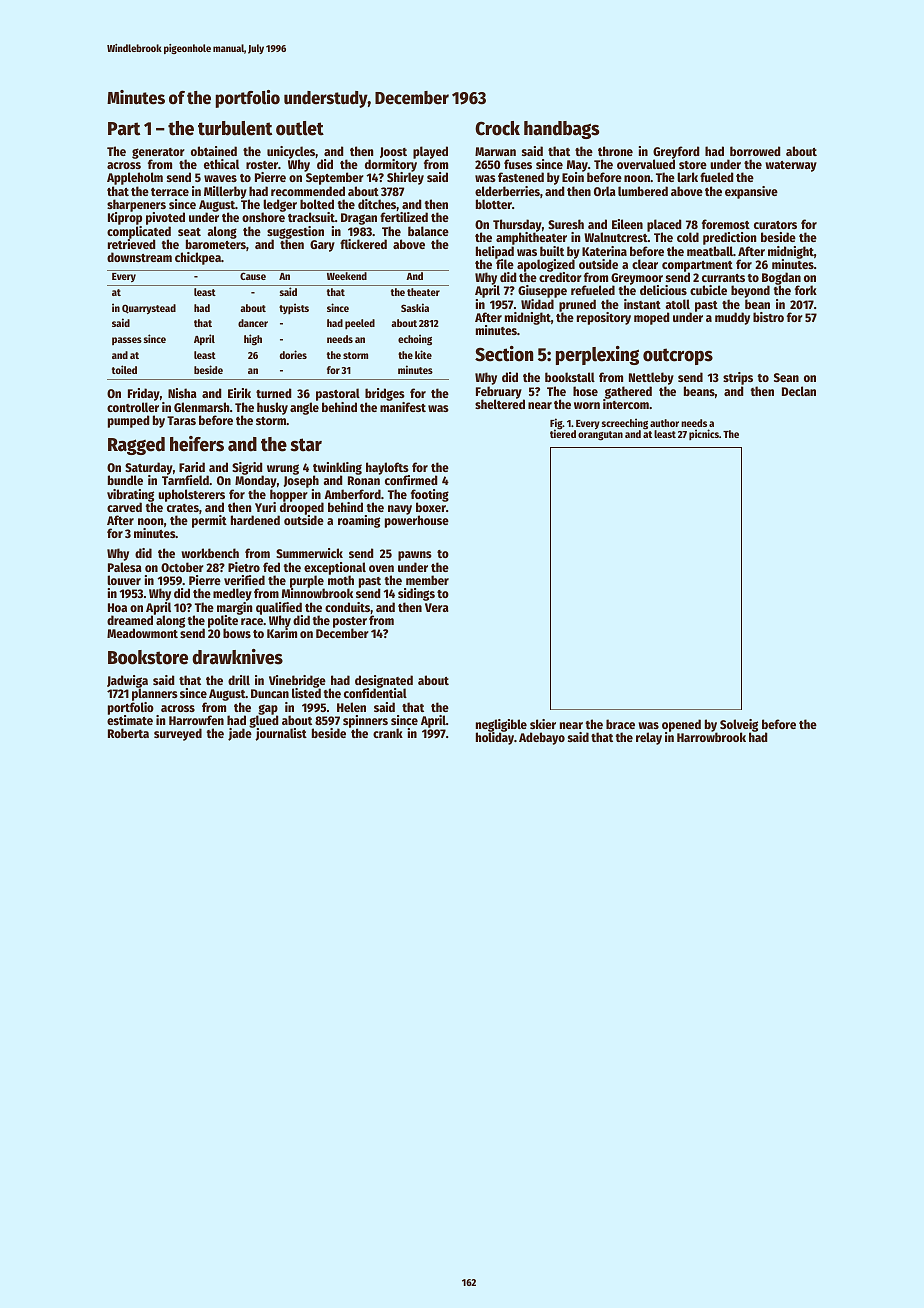 This image has height=1308, width=924. What do you see at coordinates (165, 218) in the image?
I see `pivoted` at bounding box center [165, 218].
